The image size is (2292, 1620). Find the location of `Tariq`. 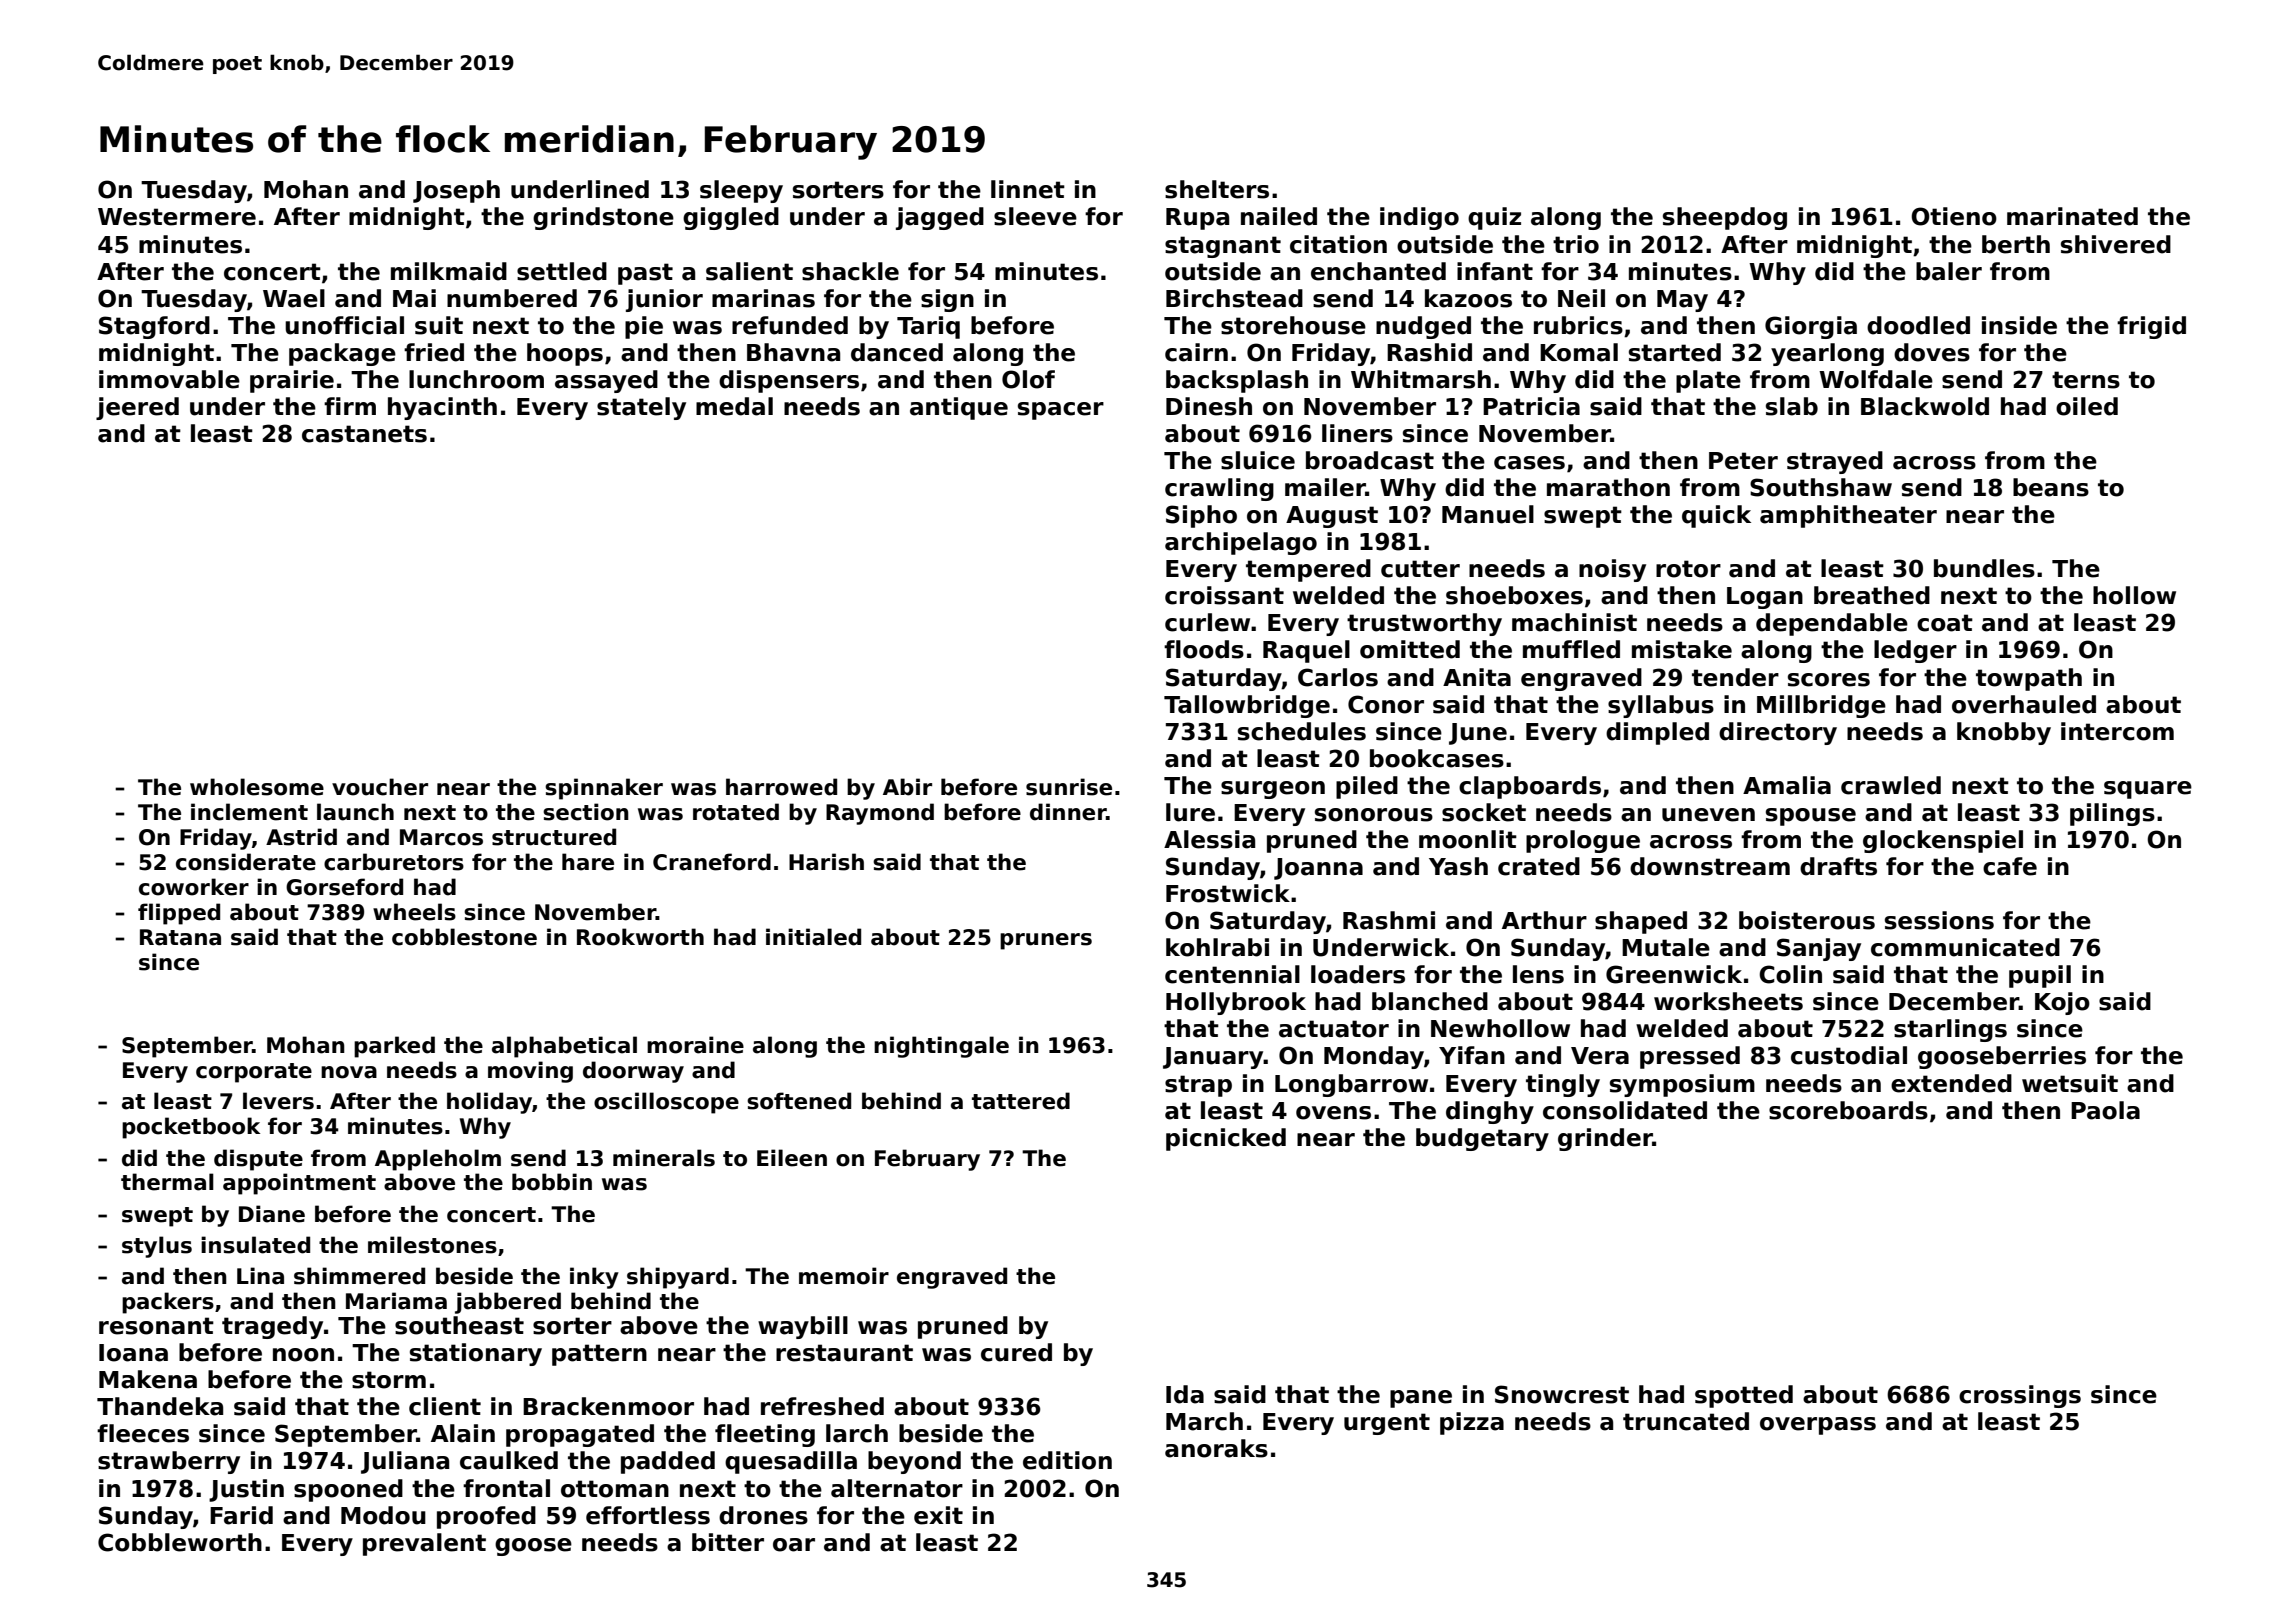

Tariq is located at coordinates (928, 327).
